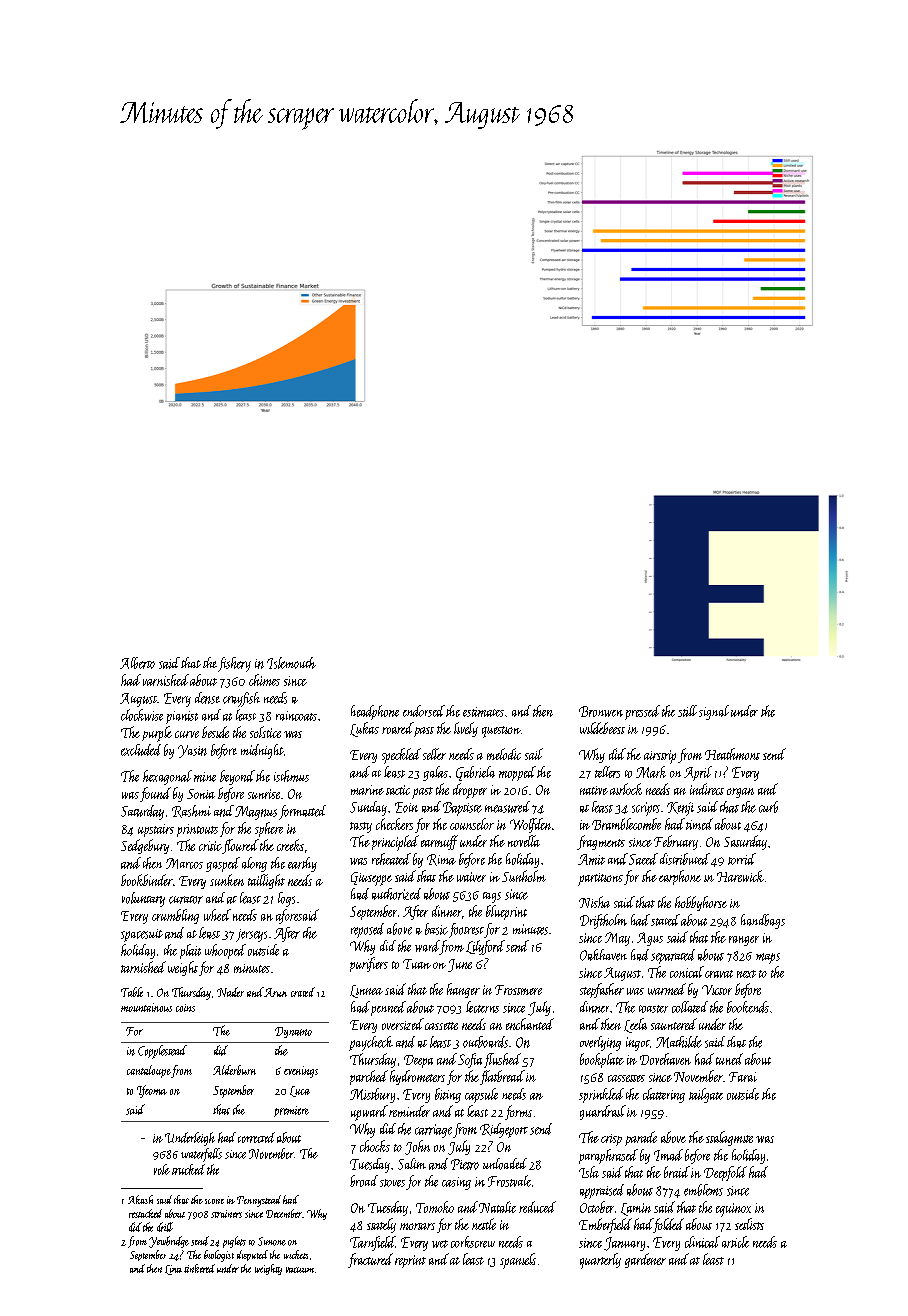 This page has width=908, height=1316. Describe the element at coordinates (601, 711) in the page. I see `Bronwen` at that location.
